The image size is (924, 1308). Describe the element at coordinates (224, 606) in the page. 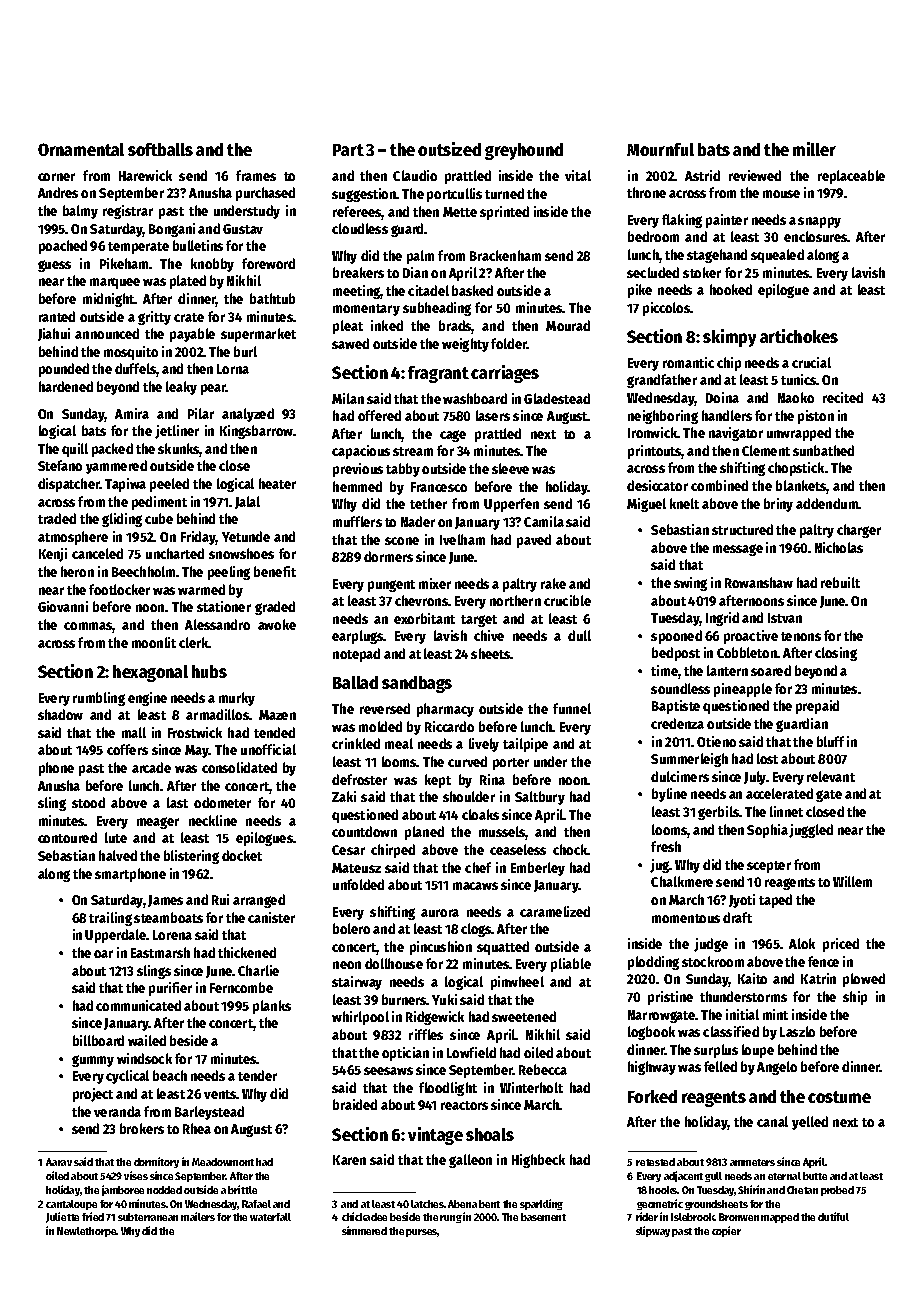

I see `stationer` at that location.
